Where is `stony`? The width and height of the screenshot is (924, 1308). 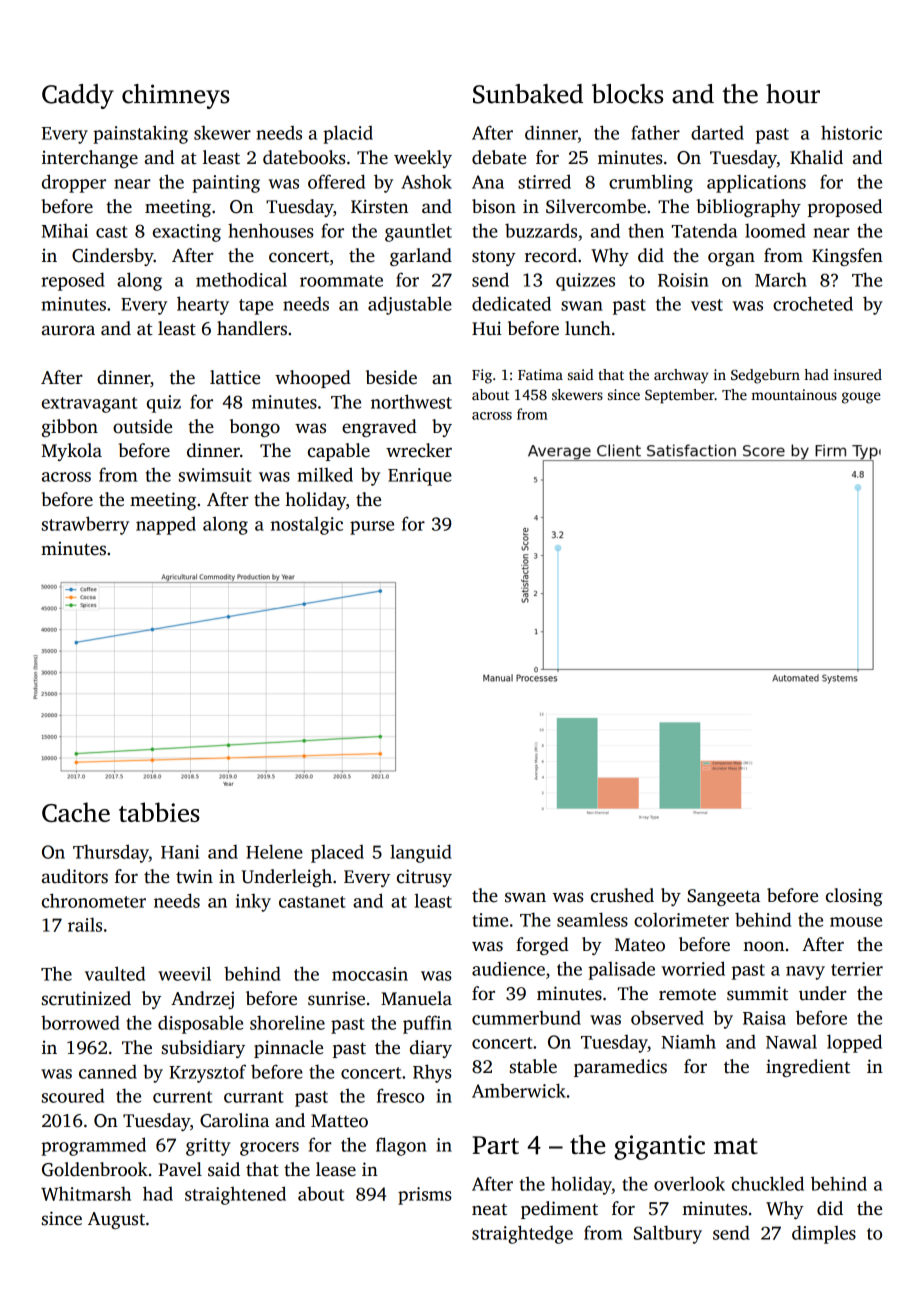
stony is located at coordinates (494, 258).
